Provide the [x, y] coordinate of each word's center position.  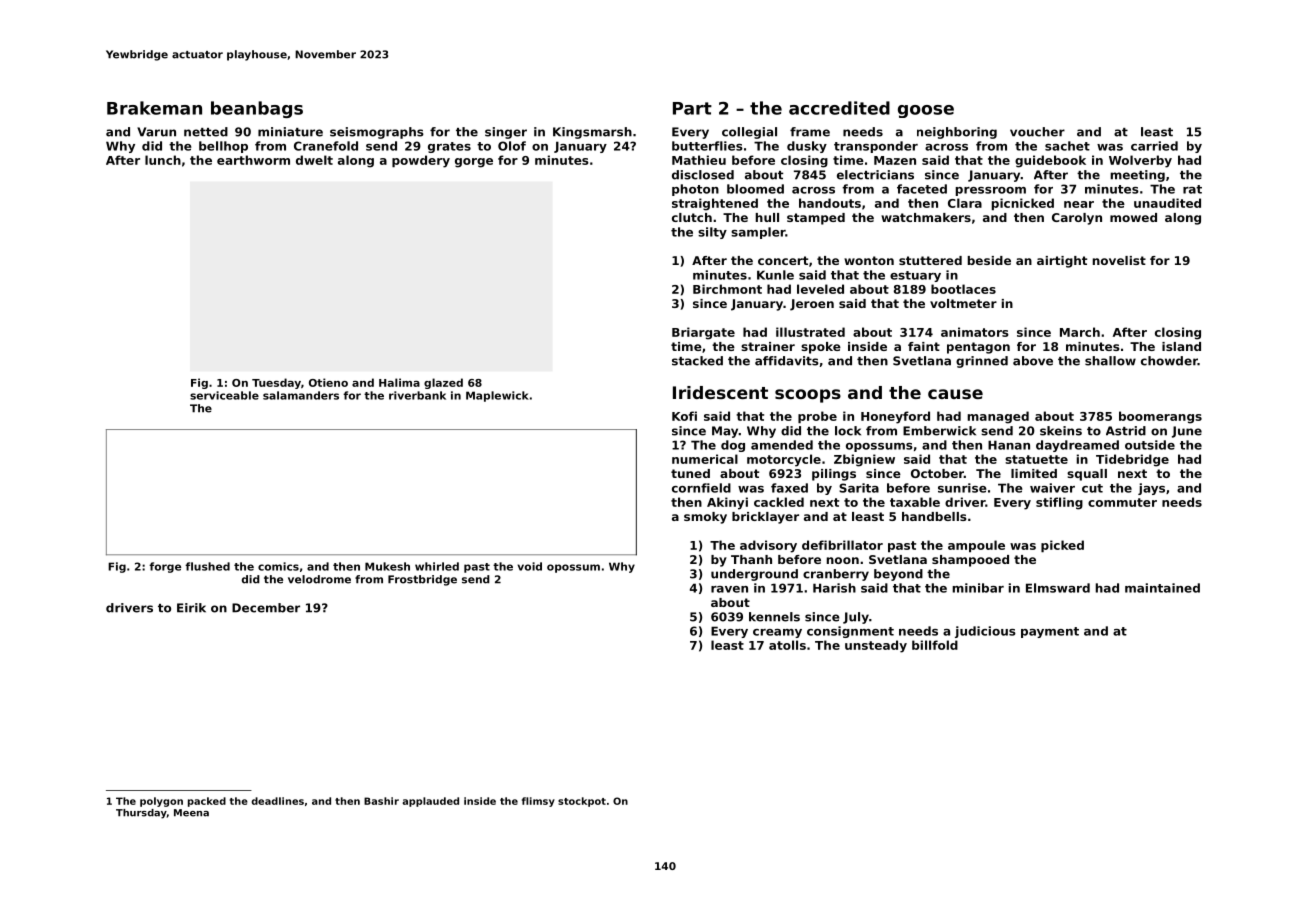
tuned [690, 473]
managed [998, 417]
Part [692, 108]
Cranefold [326, 146]
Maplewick [497, 396]
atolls [787, 645]
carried [1154, 146]
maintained [1162, 588]
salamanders [301, 395]
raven [729, 589]
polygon [161, 802]
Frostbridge [422, 580]
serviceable [224, 395]
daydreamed [1077, 446]
